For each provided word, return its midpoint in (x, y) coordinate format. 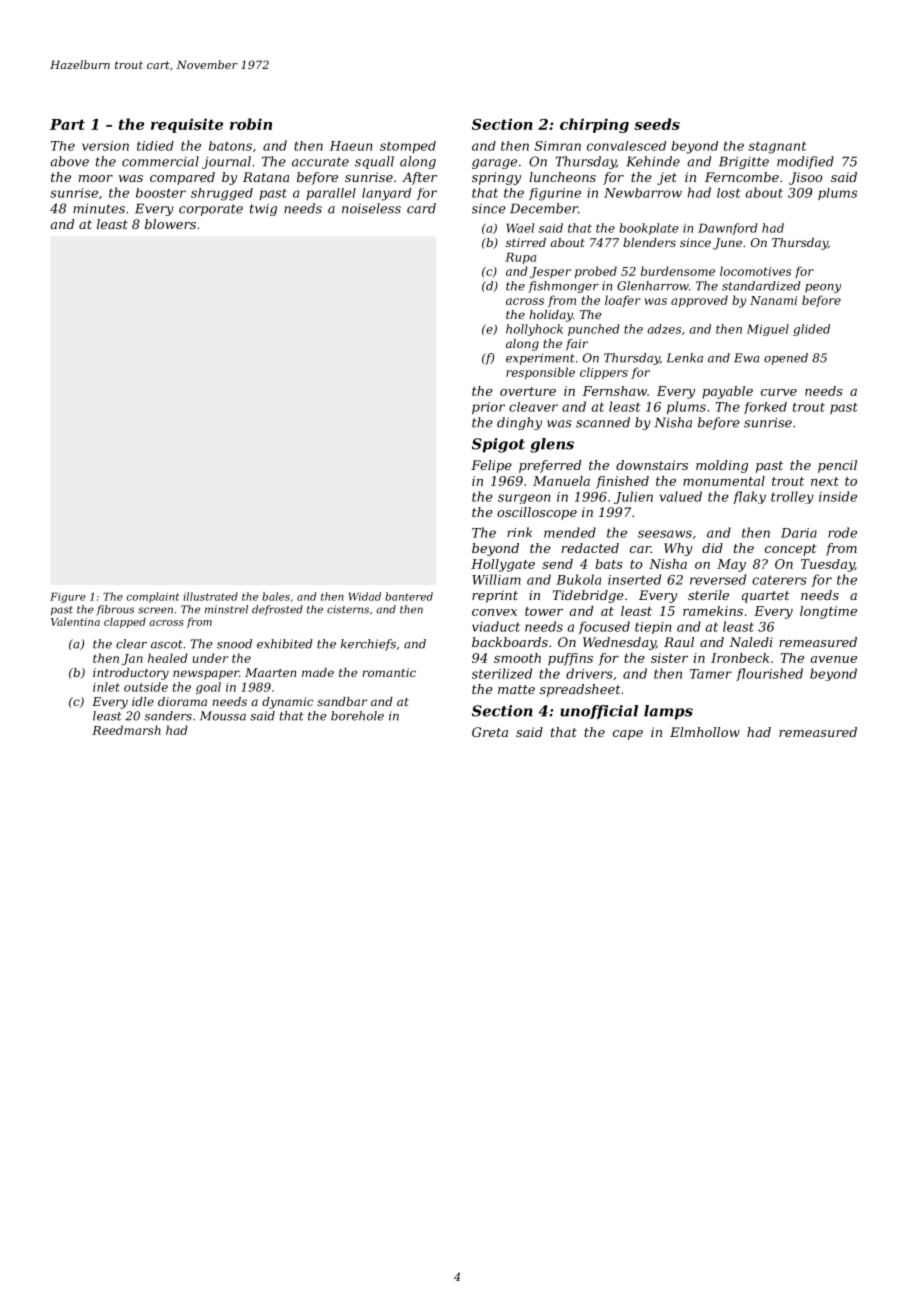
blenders (649, 242)
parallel (331, 194)
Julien (633, 497)
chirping (594, 125)
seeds (657, 124)
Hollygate (503, 565)
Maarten (270, 672)
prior (488, 408)
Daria (799, 533)
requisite (187, 125)
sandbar (342, 701)
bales (276, 596)
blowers (170, 224)
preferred (550, 466)
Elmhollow (705, 732)
